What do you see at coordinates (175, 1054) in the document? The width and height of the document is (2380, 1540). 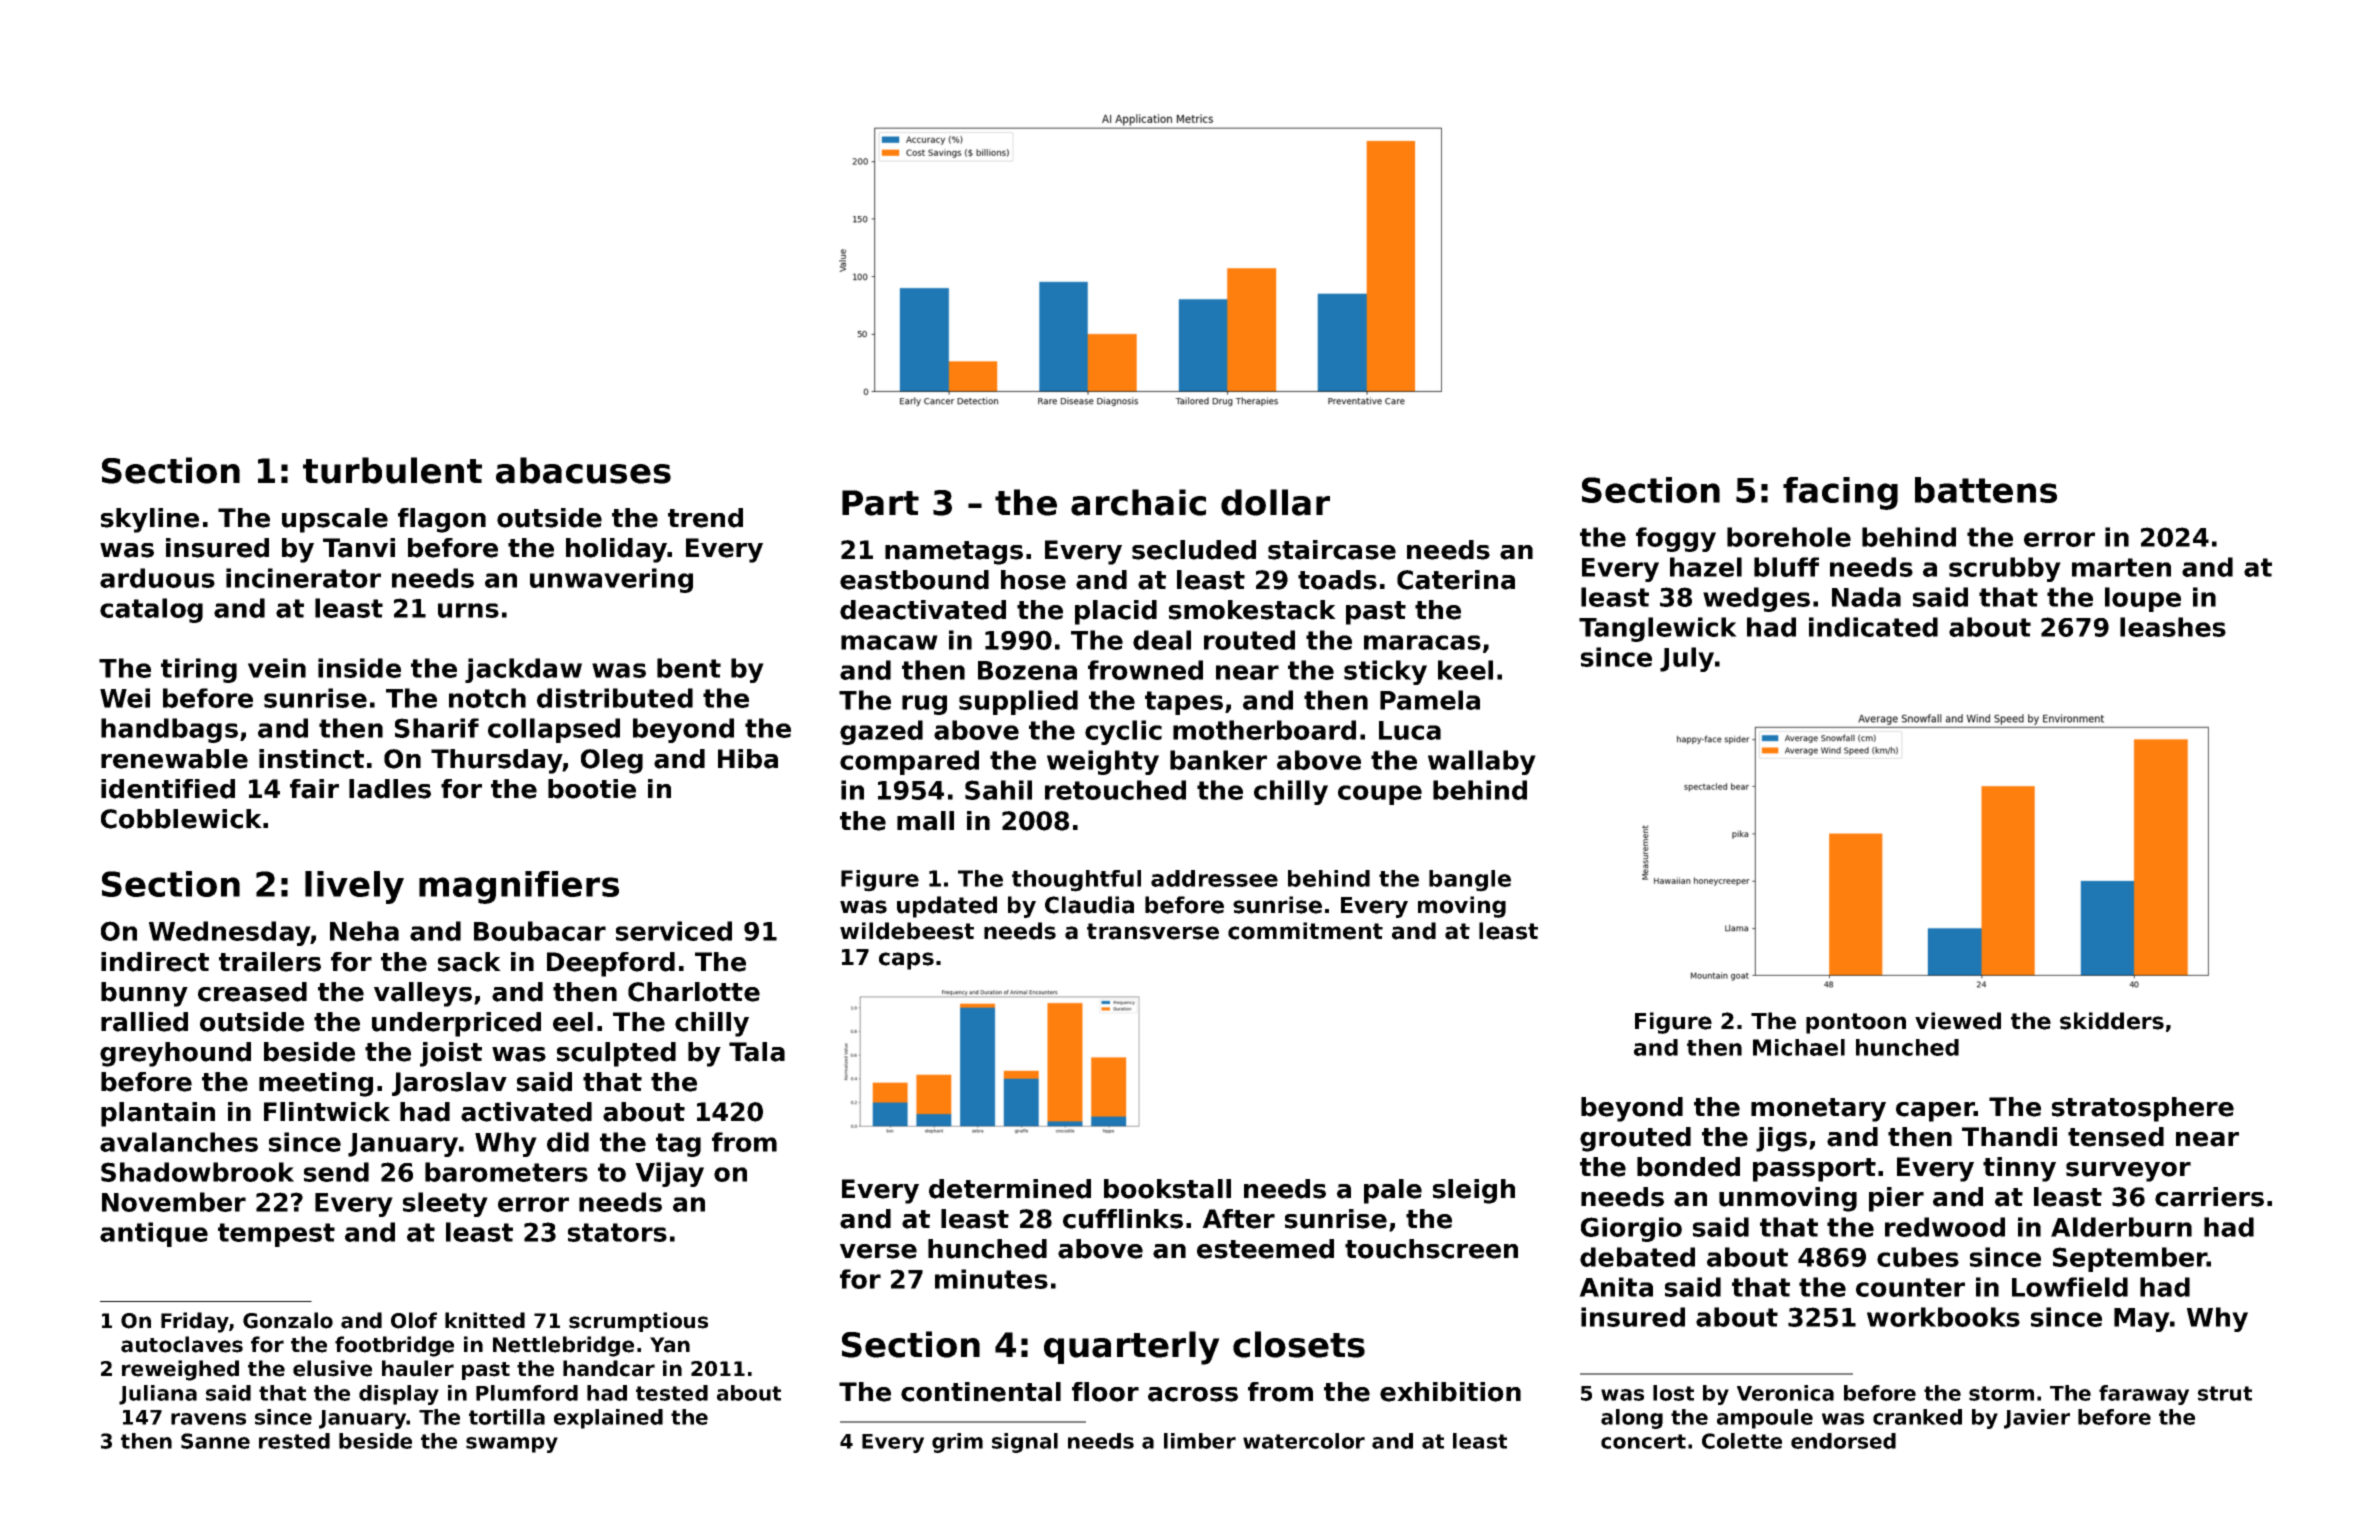 I see `greyhound` at bounding box center [175, 1054].
